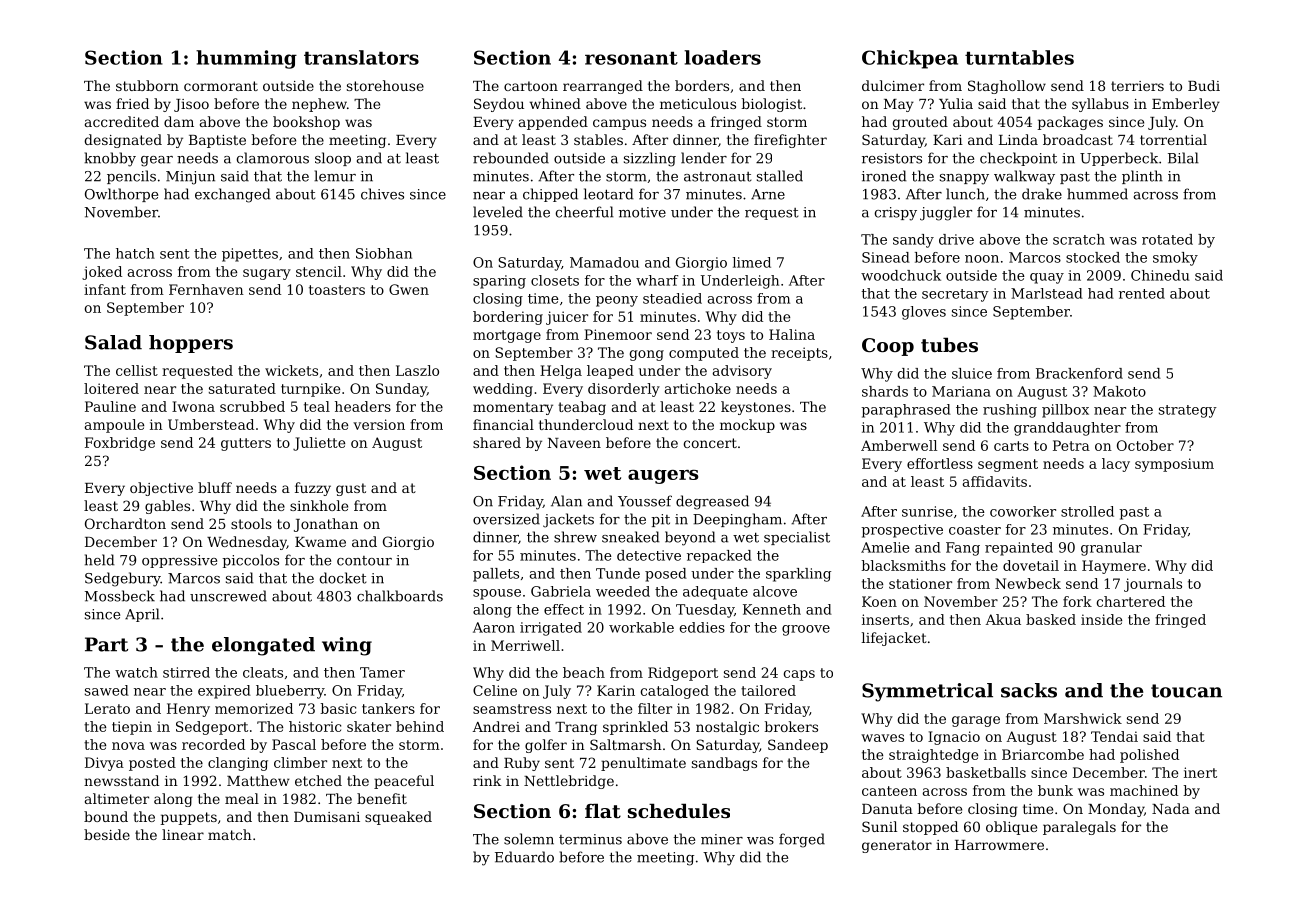  What do you see at coordinates (107, 708) in the document?
I see `Lerato` at bounding box center [107, 708].
